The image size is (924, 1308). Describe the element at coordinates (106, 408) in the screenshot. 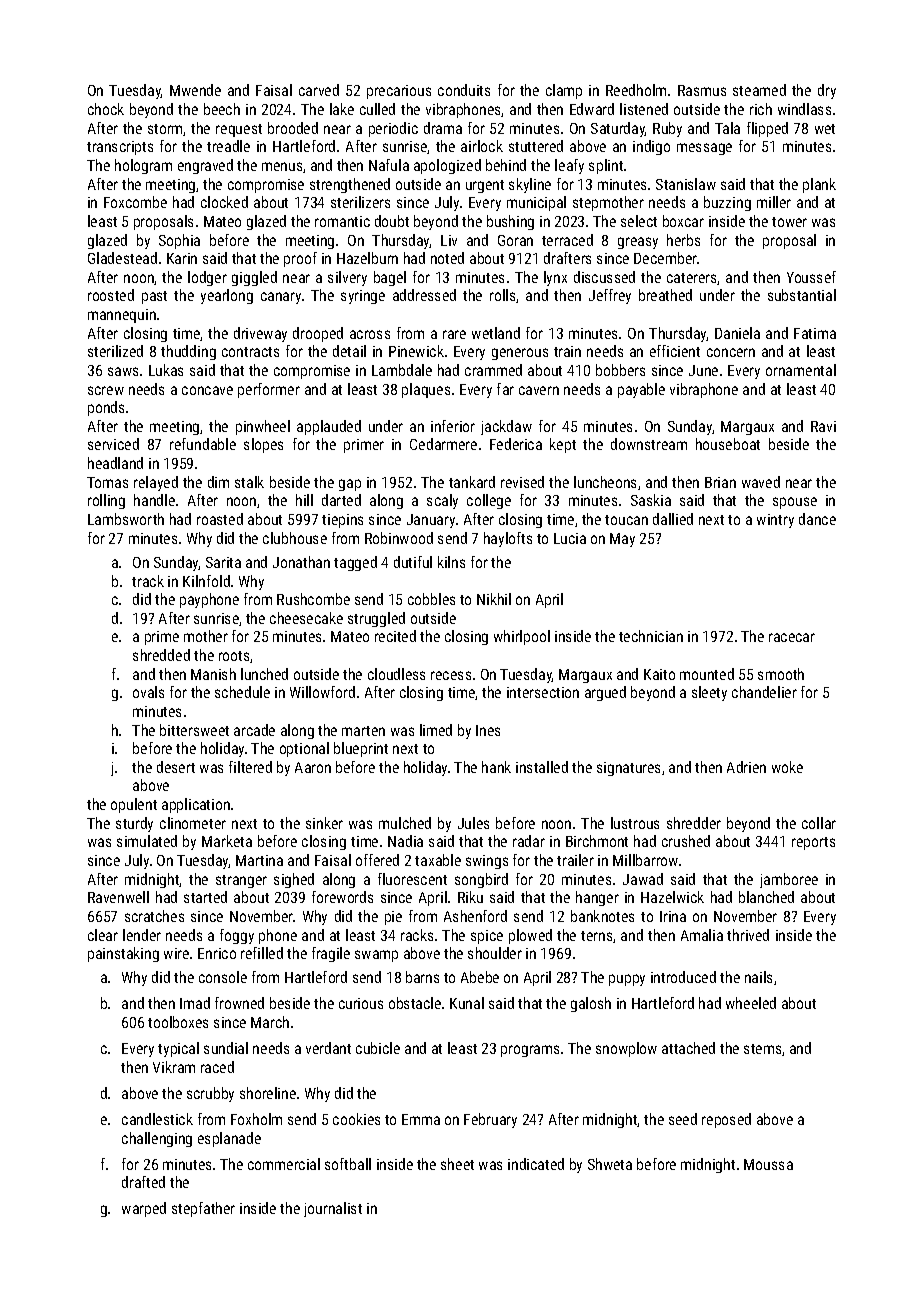

I see `ponds` at that location.
